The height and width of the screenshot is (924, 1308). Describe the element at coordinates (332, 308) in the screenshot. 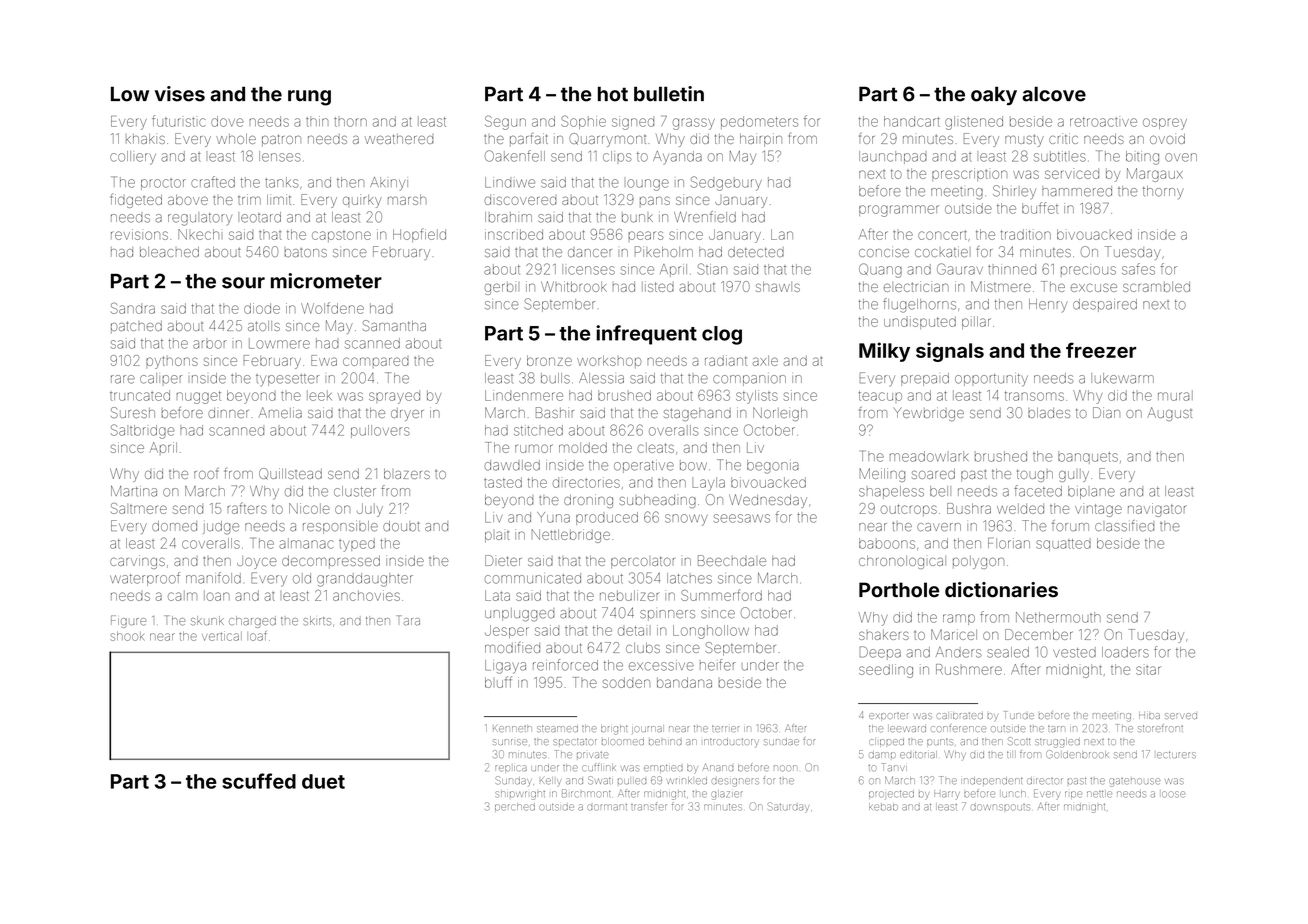

I see `Wolfdene` at that location.
